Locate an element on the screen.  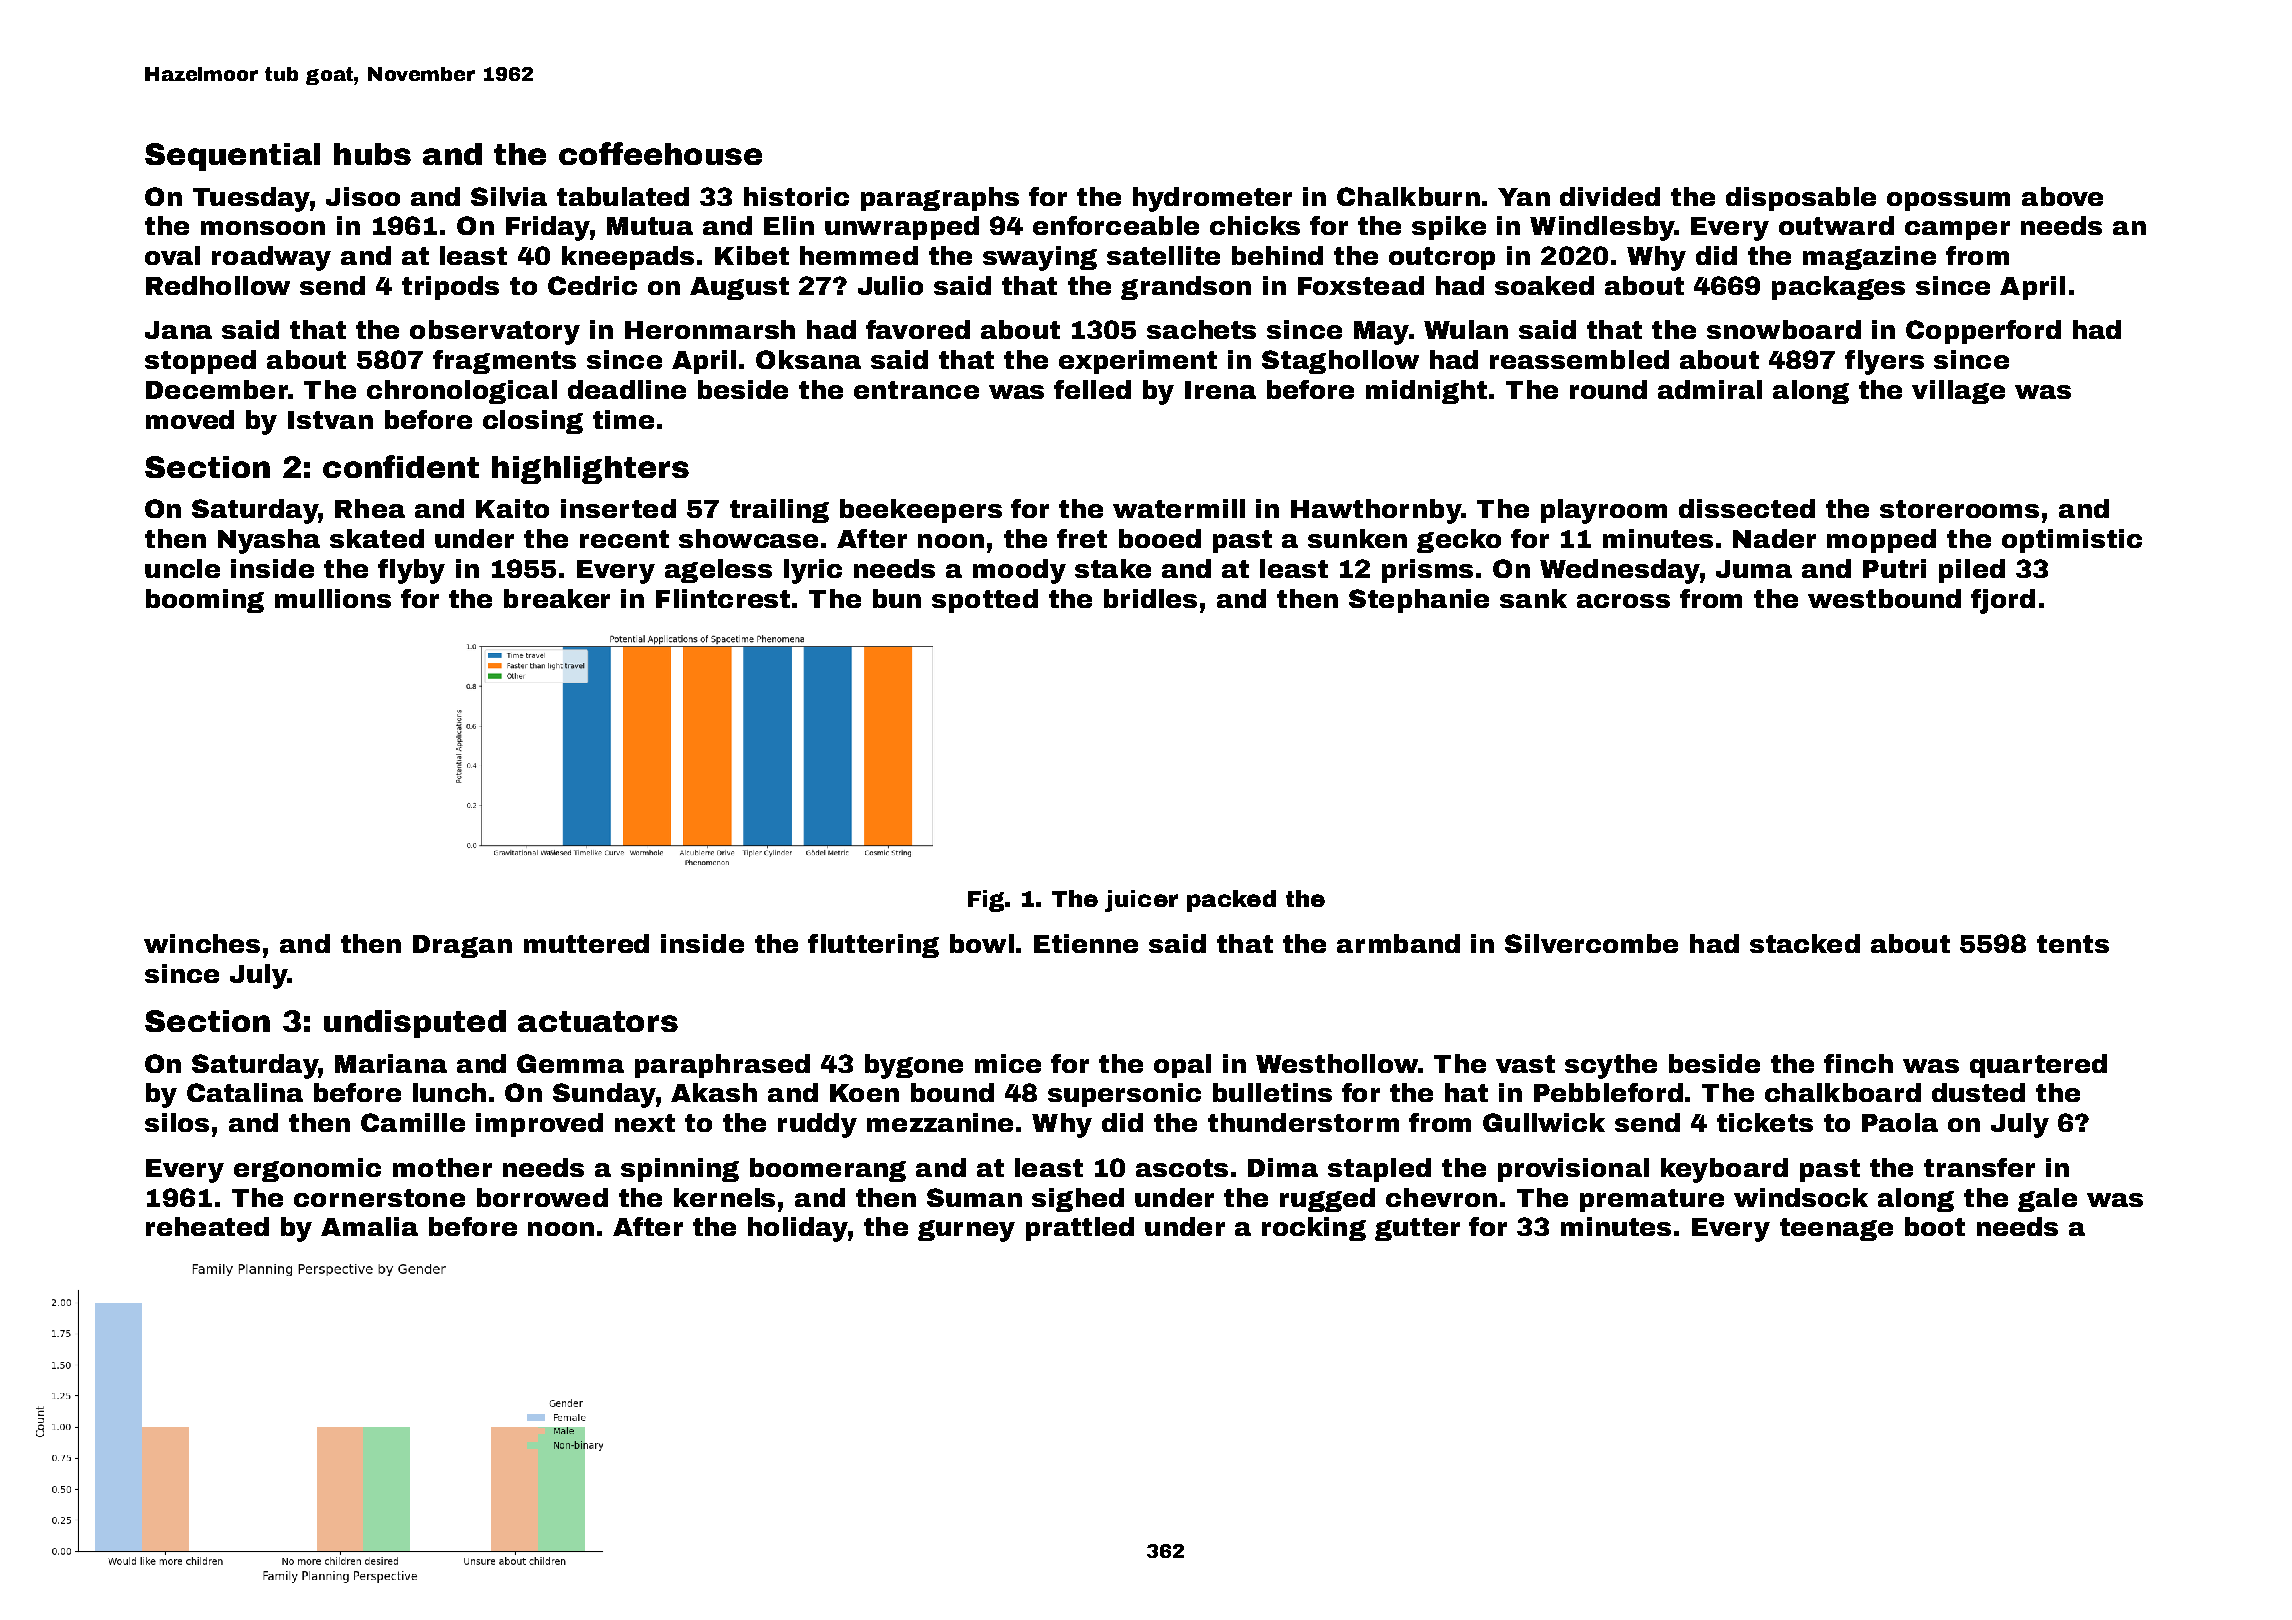
entrance is located at coordinates (916, 390).
